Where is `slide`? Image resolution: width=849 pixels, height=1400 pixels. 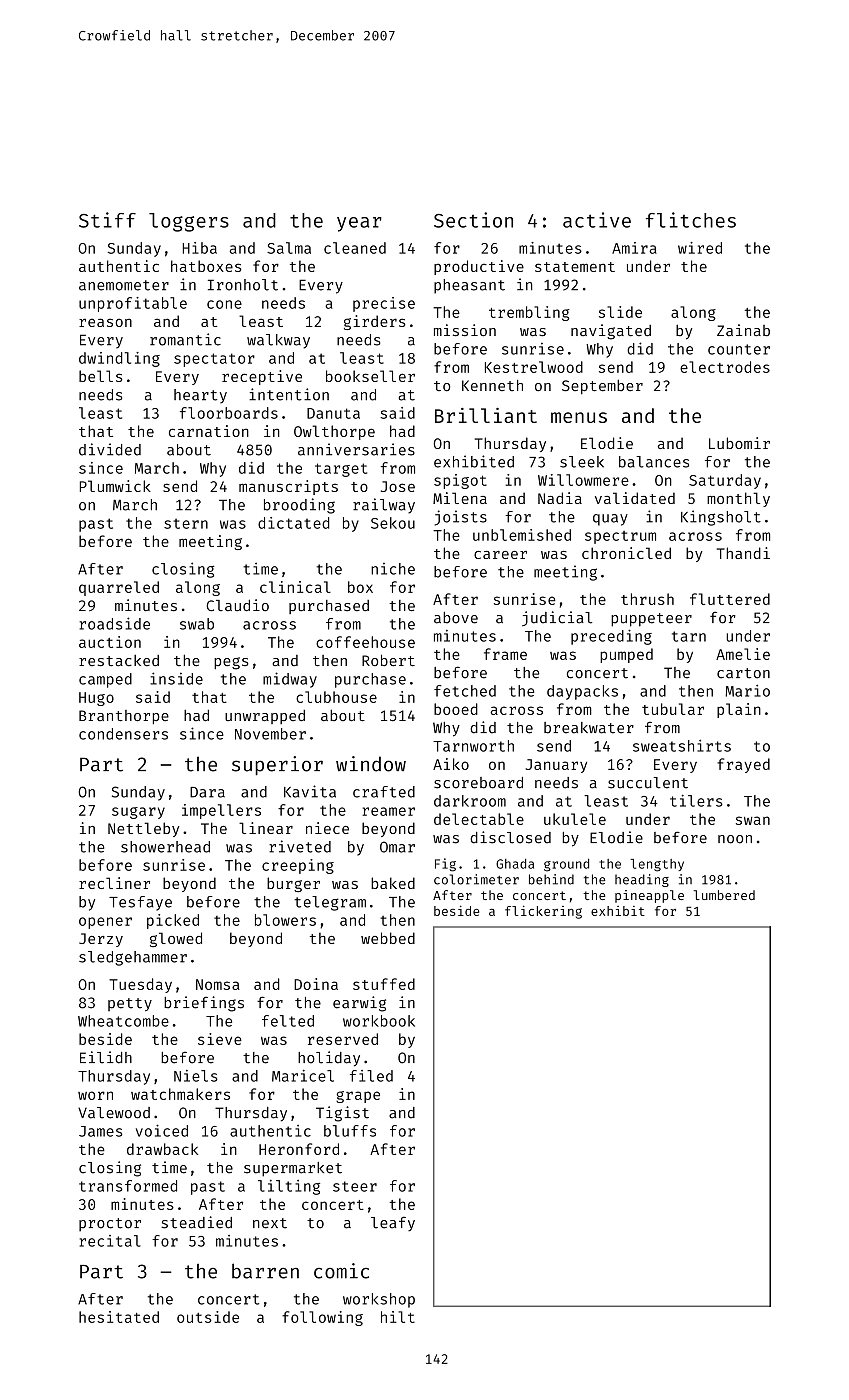
slide is located at coordinates (620, 312).
